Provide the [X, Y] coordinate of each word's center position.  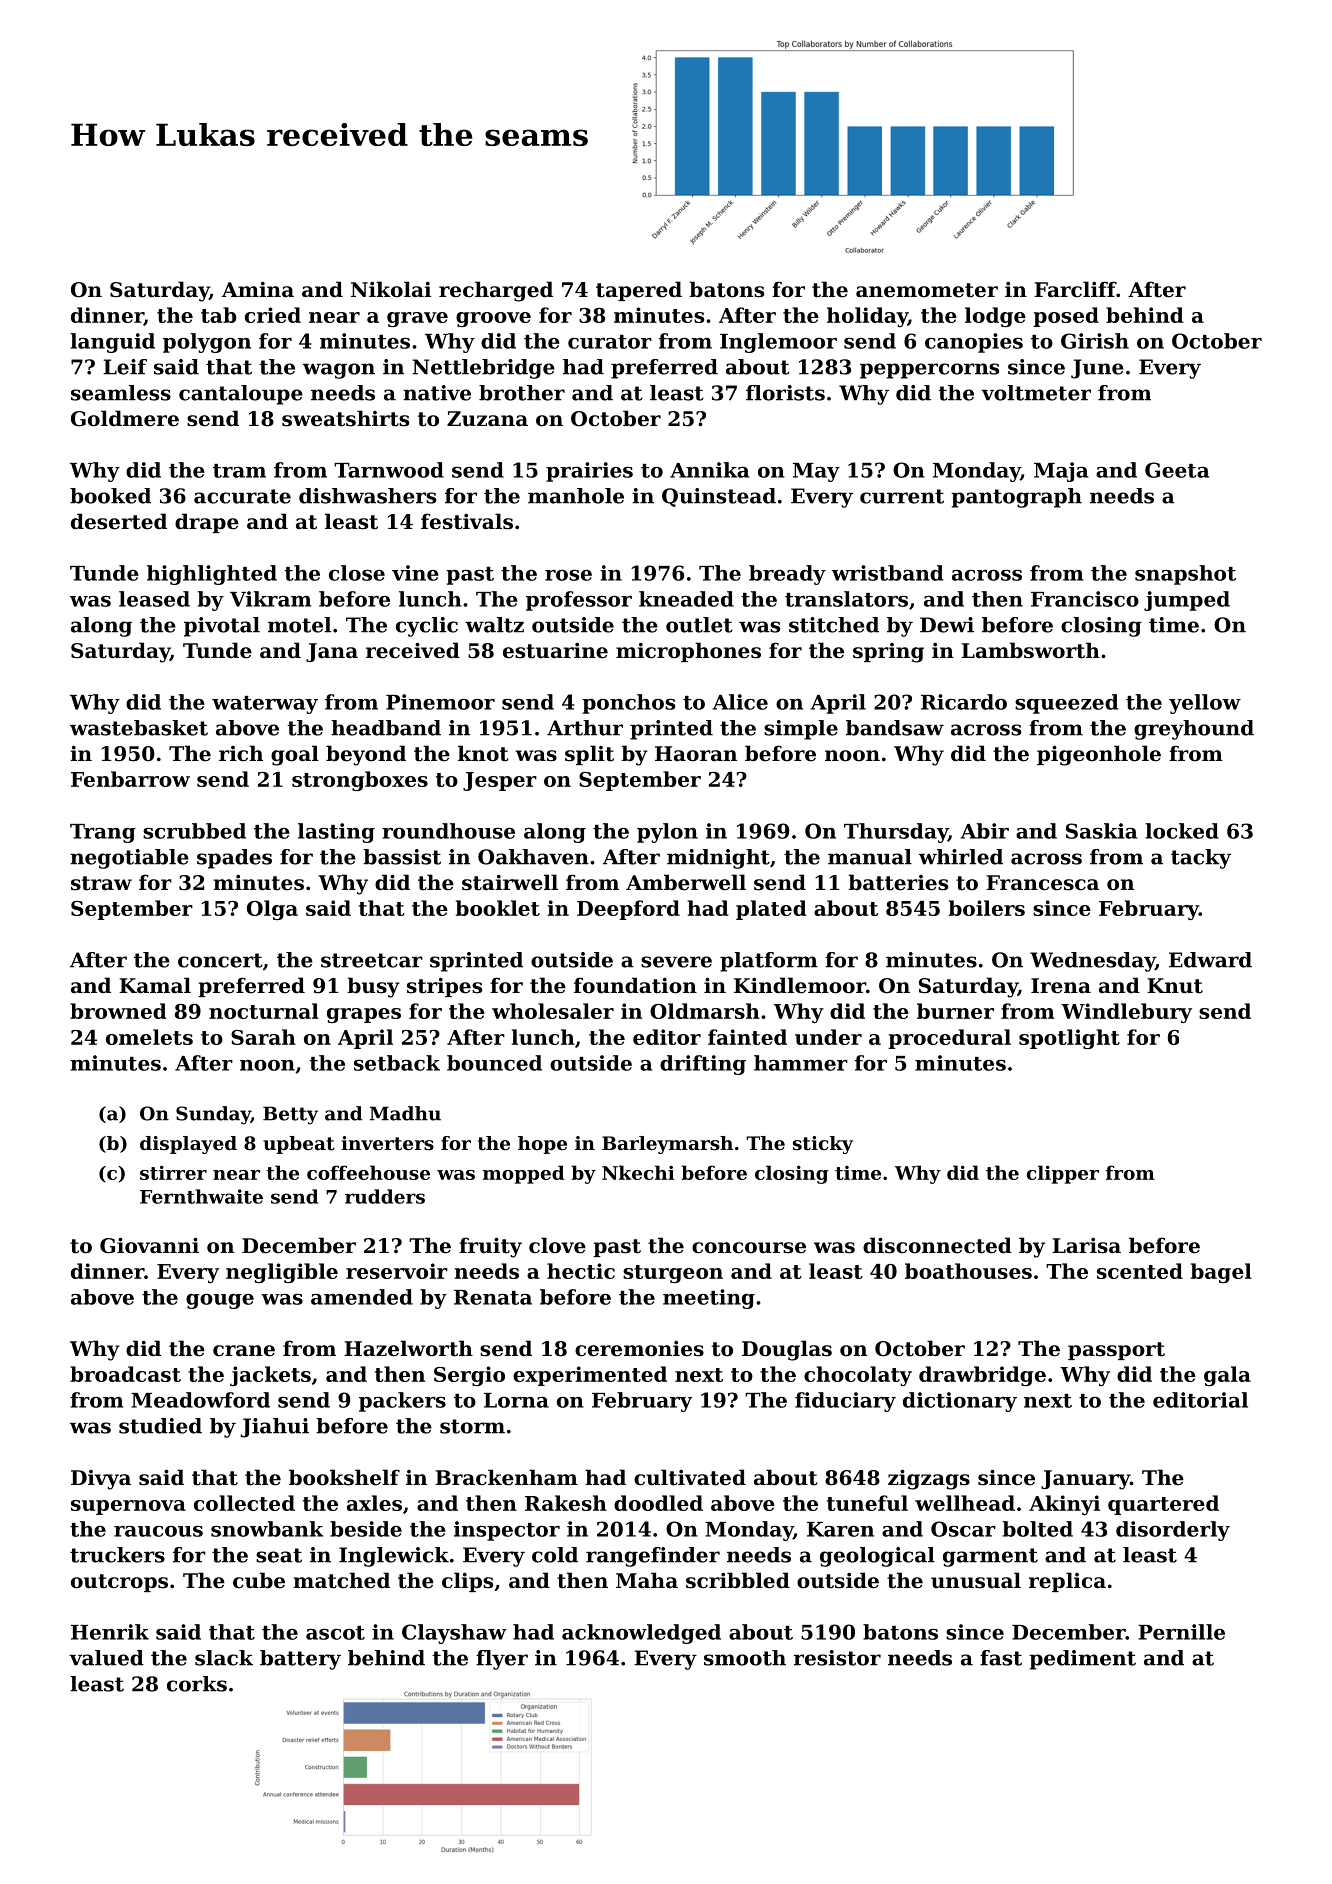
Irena [1061, 986]
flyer [502, 1660]
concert [220, 960]
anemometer [927, 290]
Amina [258, 290]
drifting [703, 1065]
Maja [1061, 472]
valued [106, 1658]
